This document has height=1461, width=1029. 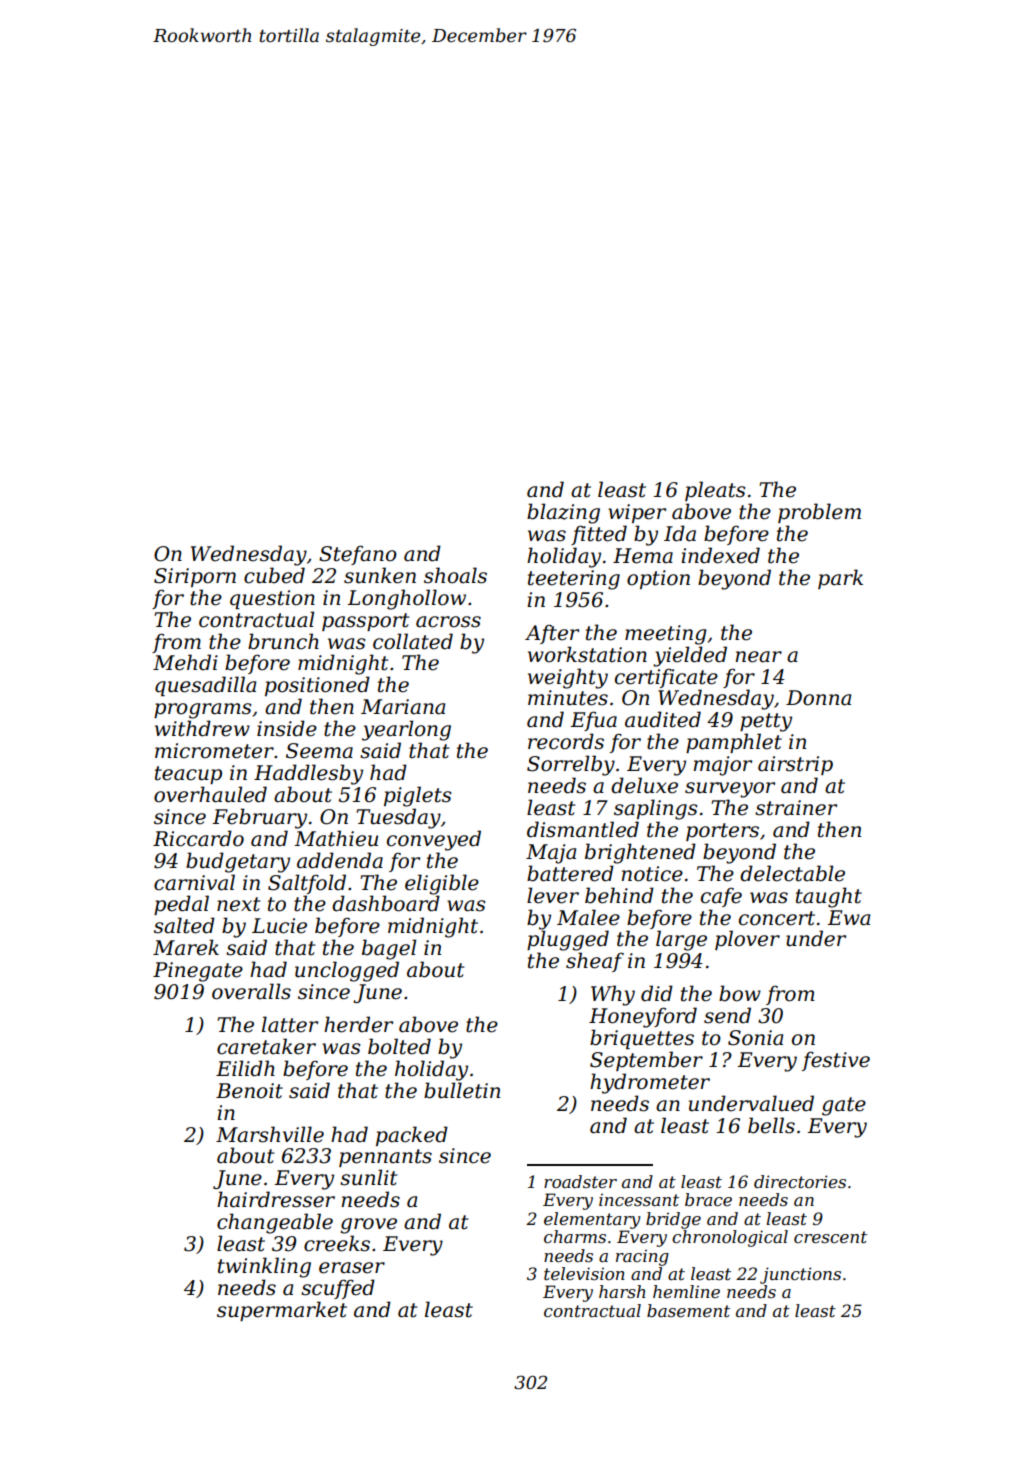 I want to click on problem, so click(x=819, y=513).
